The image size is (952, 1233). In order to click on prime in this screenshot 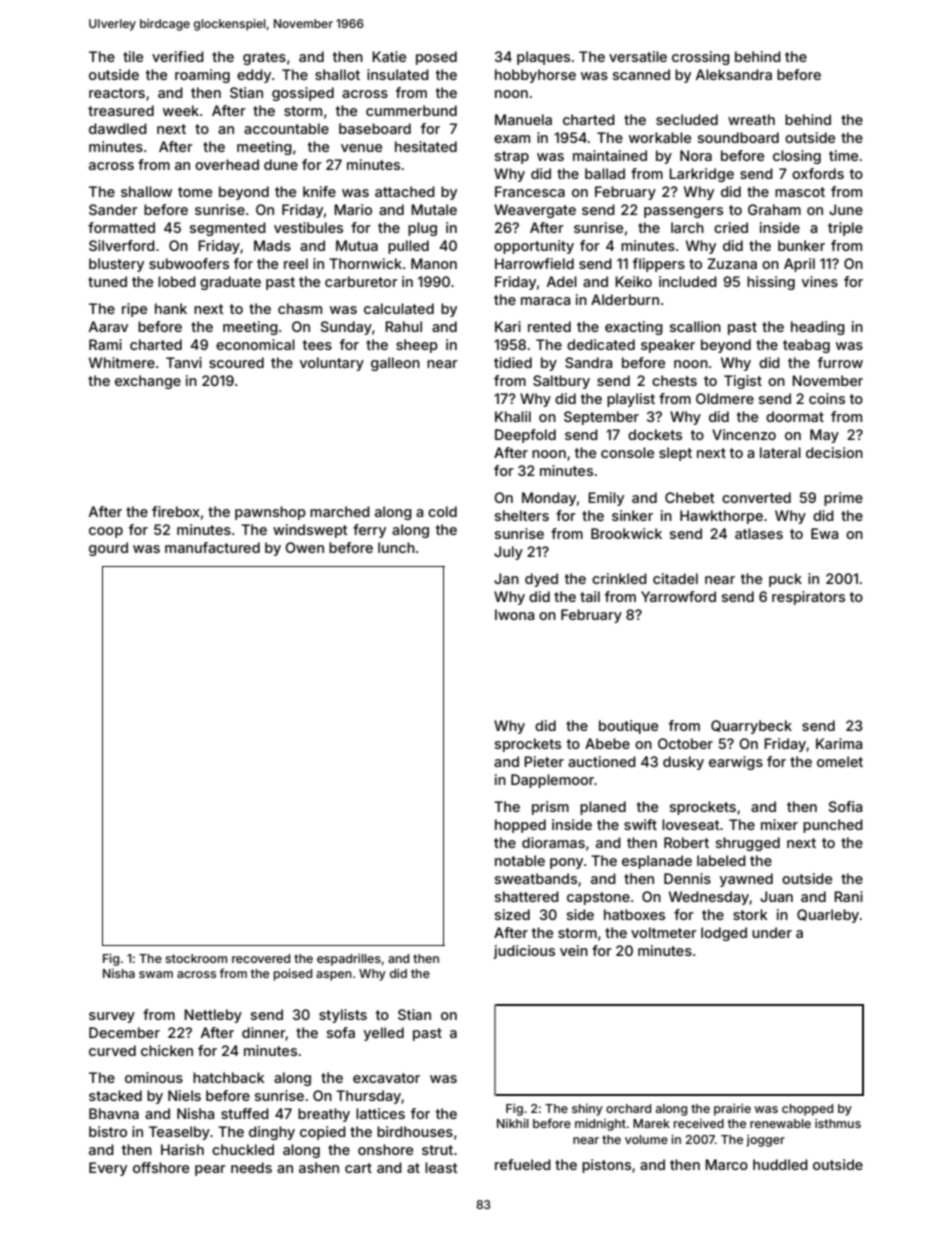, I will do `click(843, 499)`.
